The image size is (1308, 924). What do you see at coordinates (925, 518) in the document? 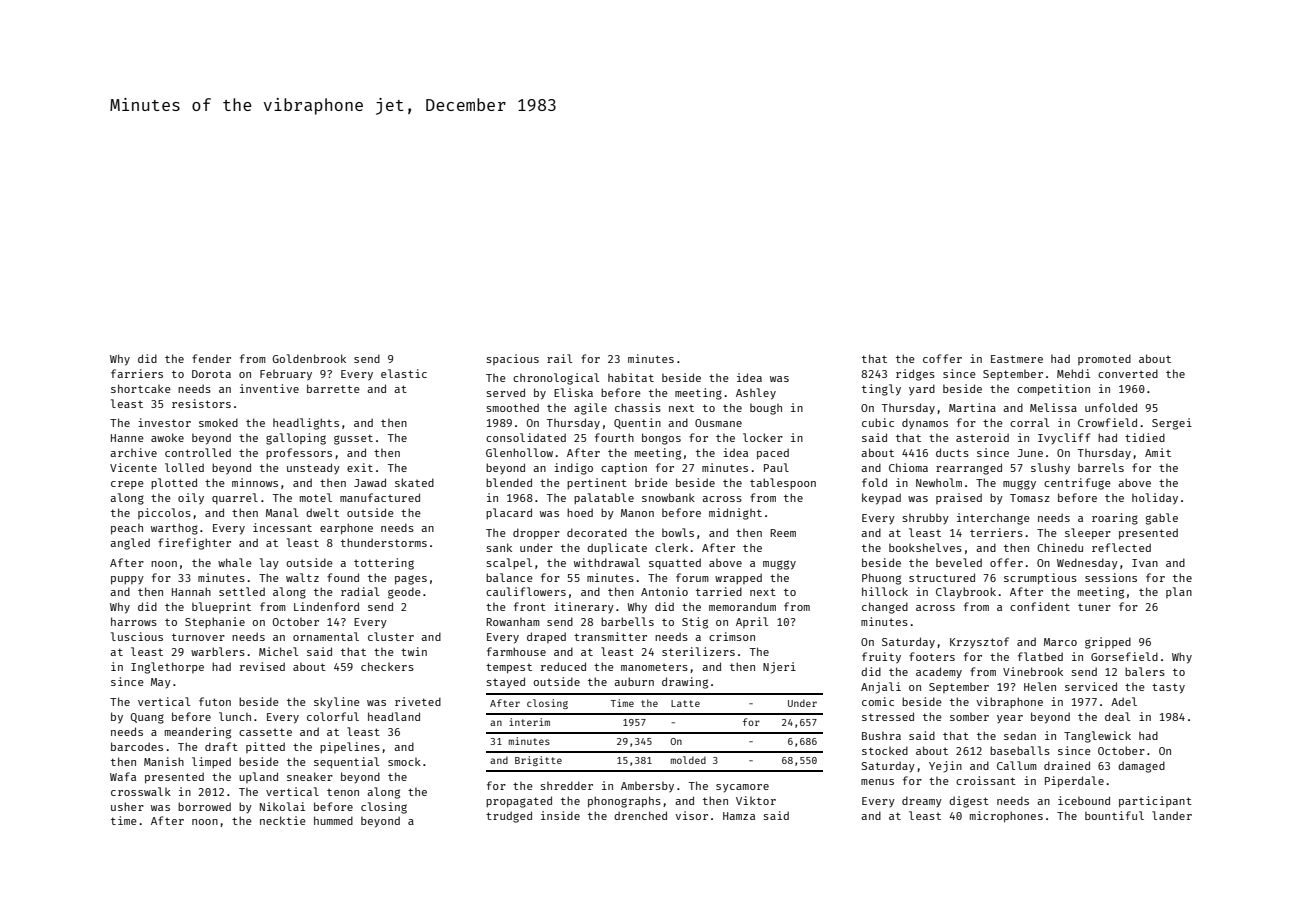
I see `shrubby` at bounding box center [925, 518].
